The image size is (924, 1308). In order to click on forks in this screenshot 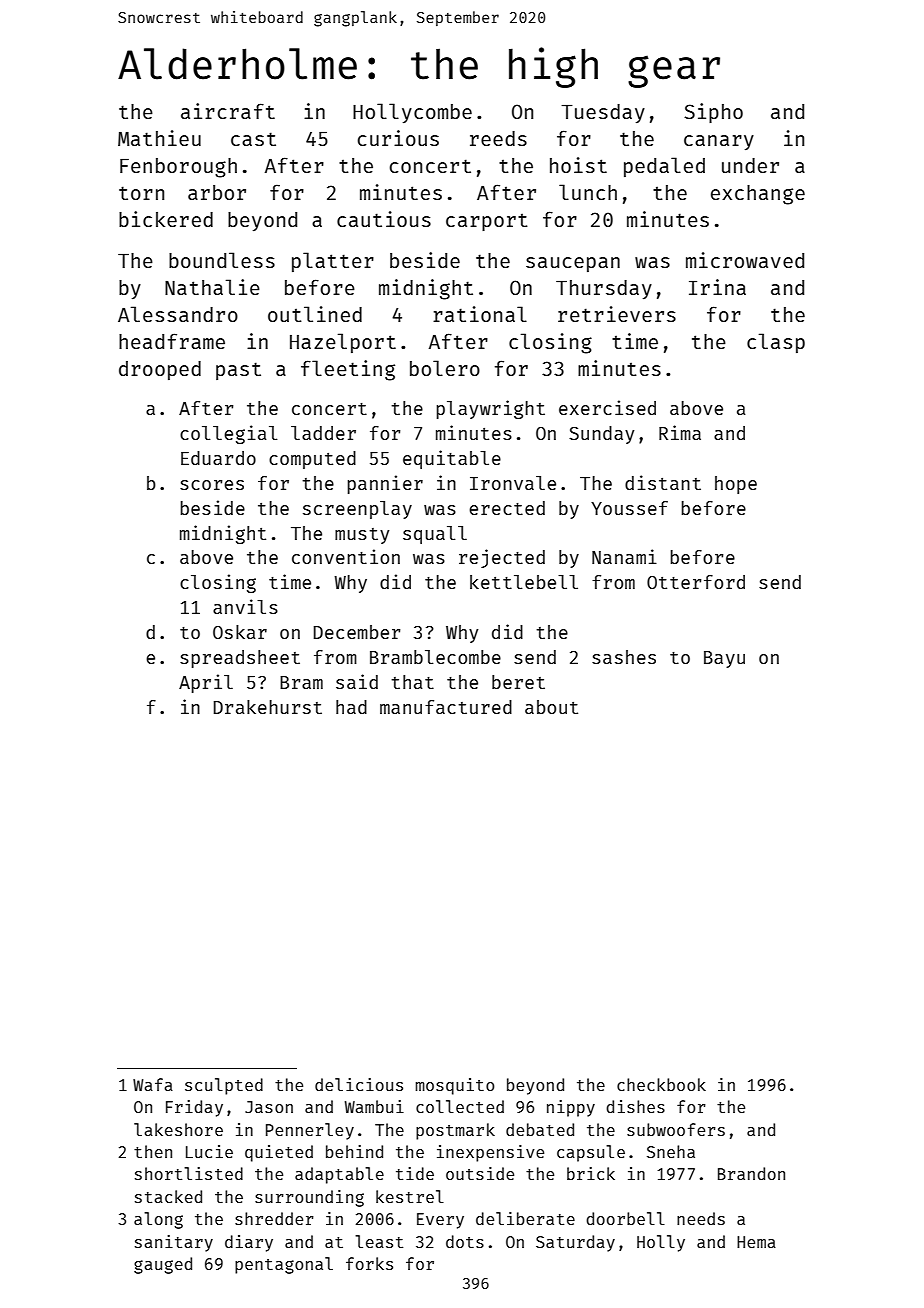, I will do `click(369, 1263)`.
